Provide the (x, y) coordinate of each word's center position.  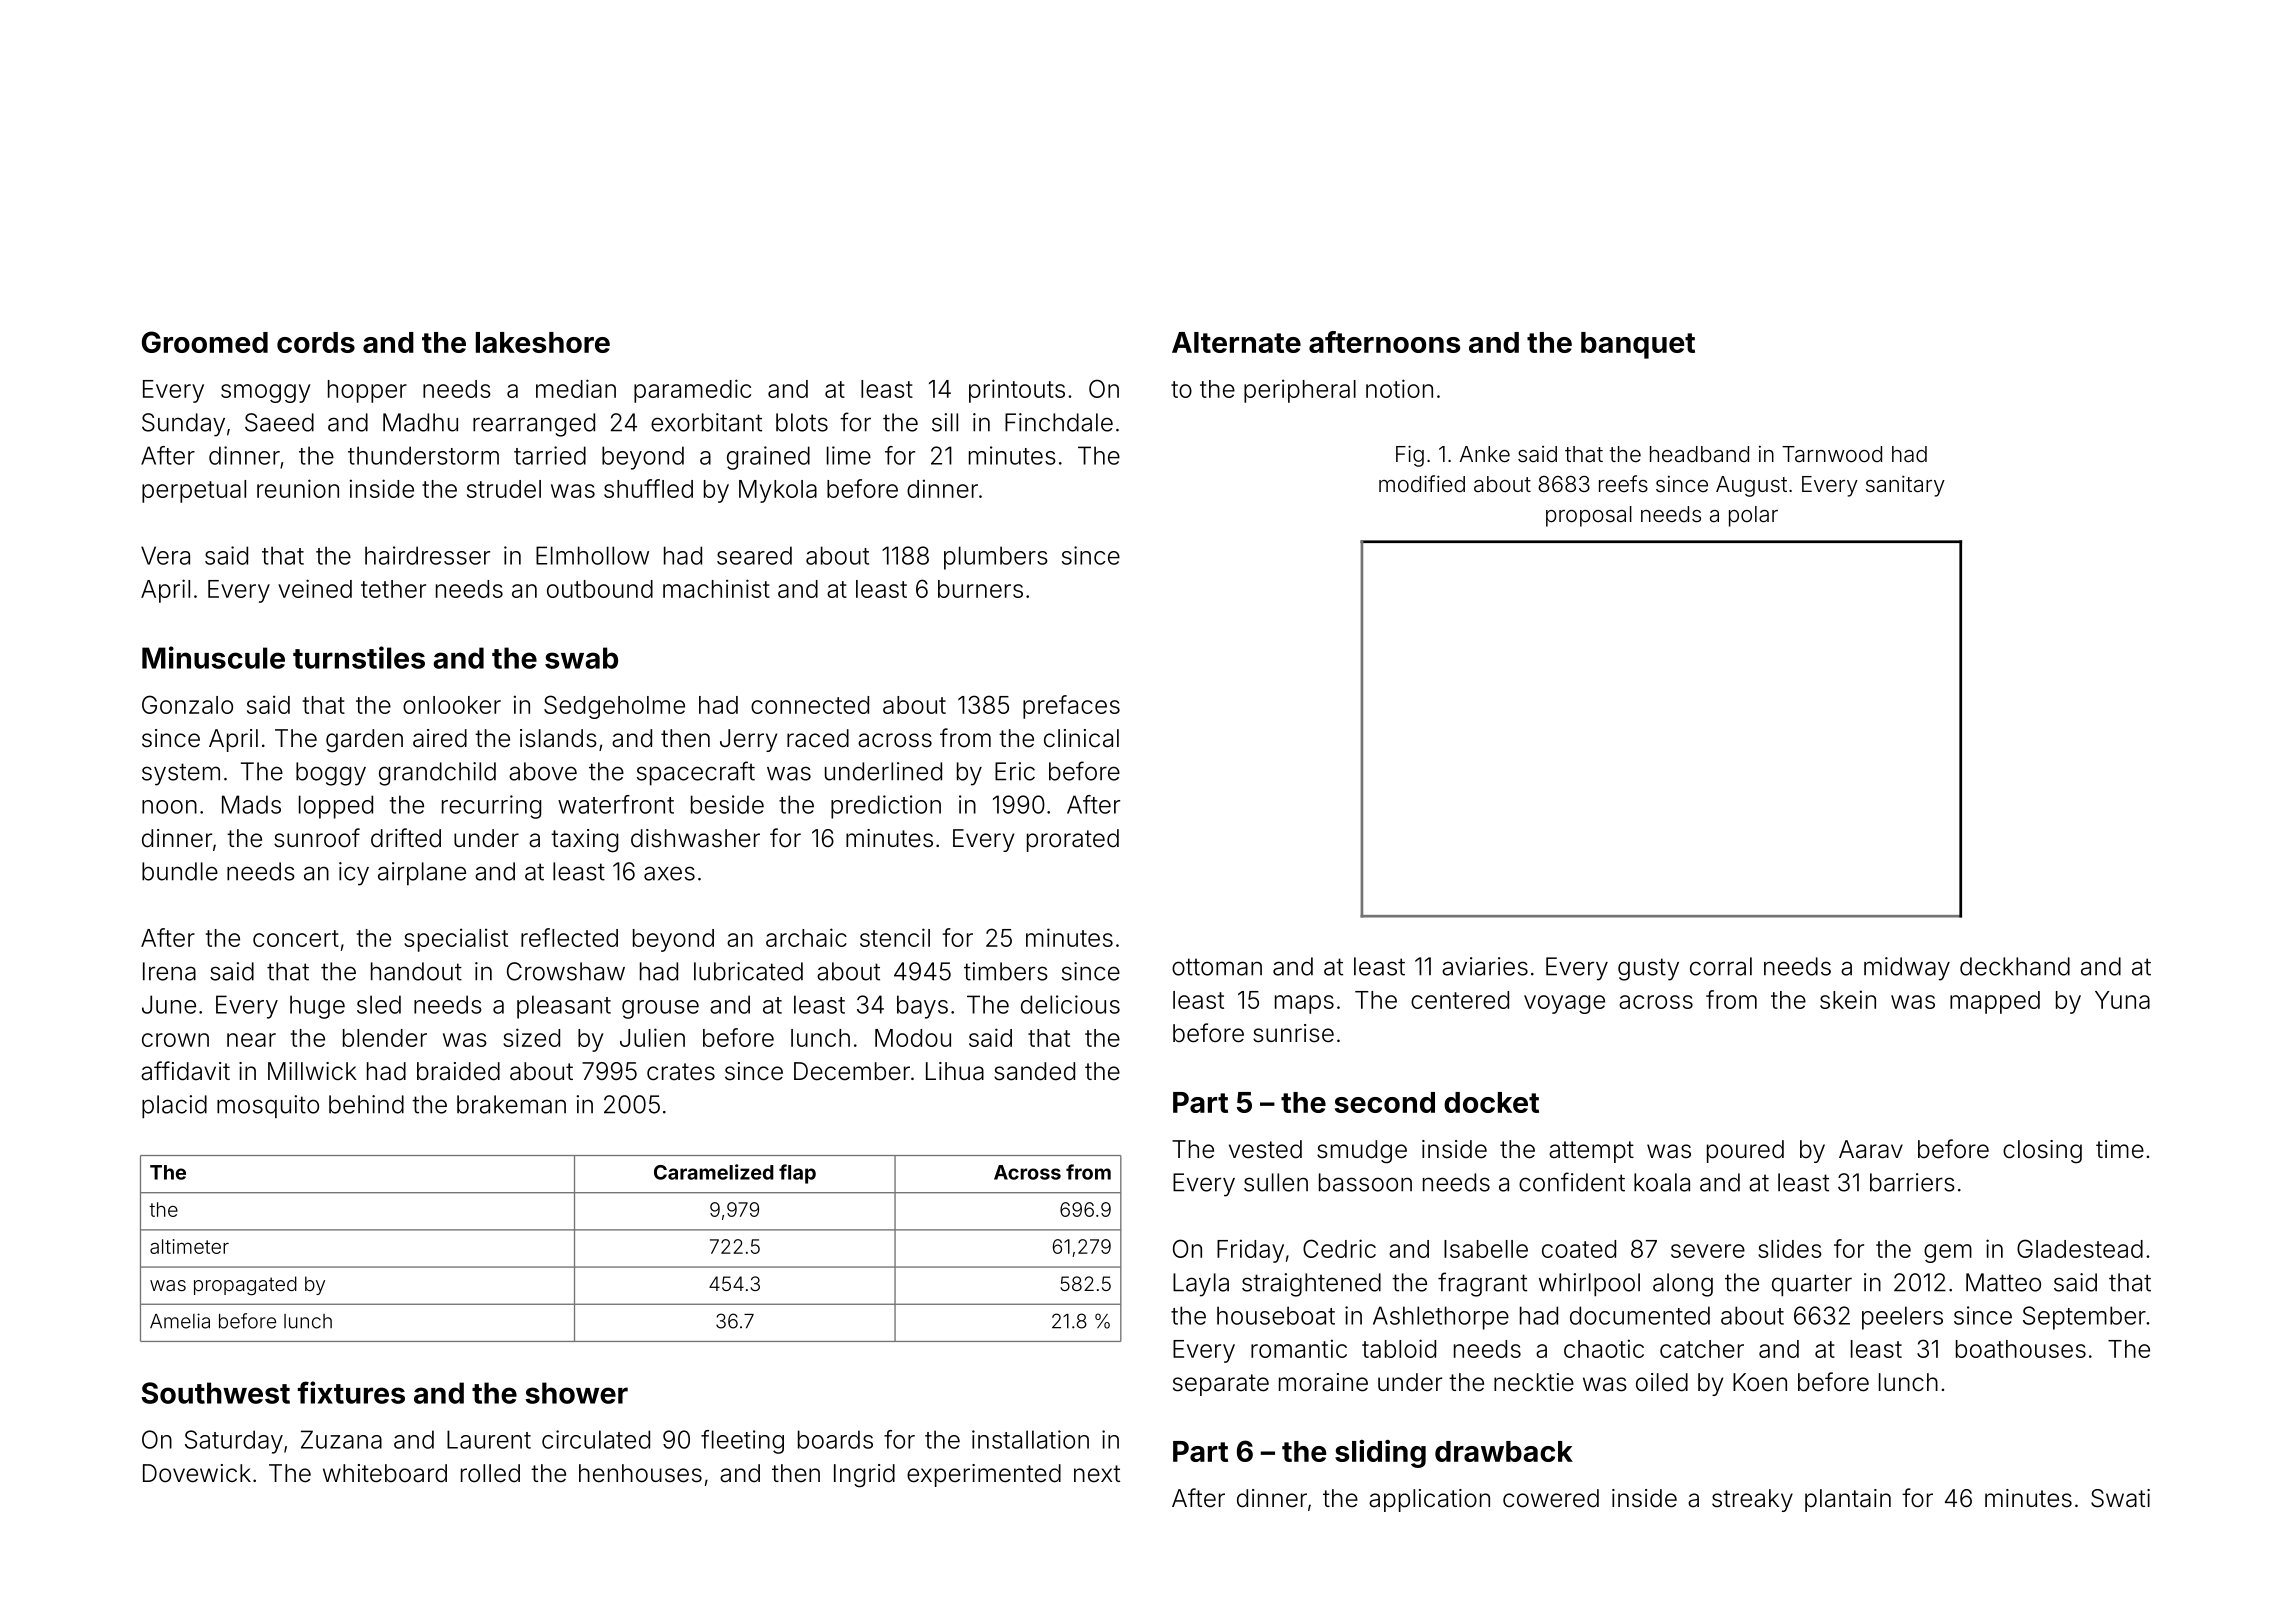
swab (581, 658)
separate (1221, 1385)
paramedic (692, 391)
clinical (1081, 738)
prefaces (1071, 707)
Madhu (420, 422)
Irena (169, 971)
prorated (1073, 840)
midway (1907, 969)
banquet (1638, 345)
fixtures (351, 1392)
